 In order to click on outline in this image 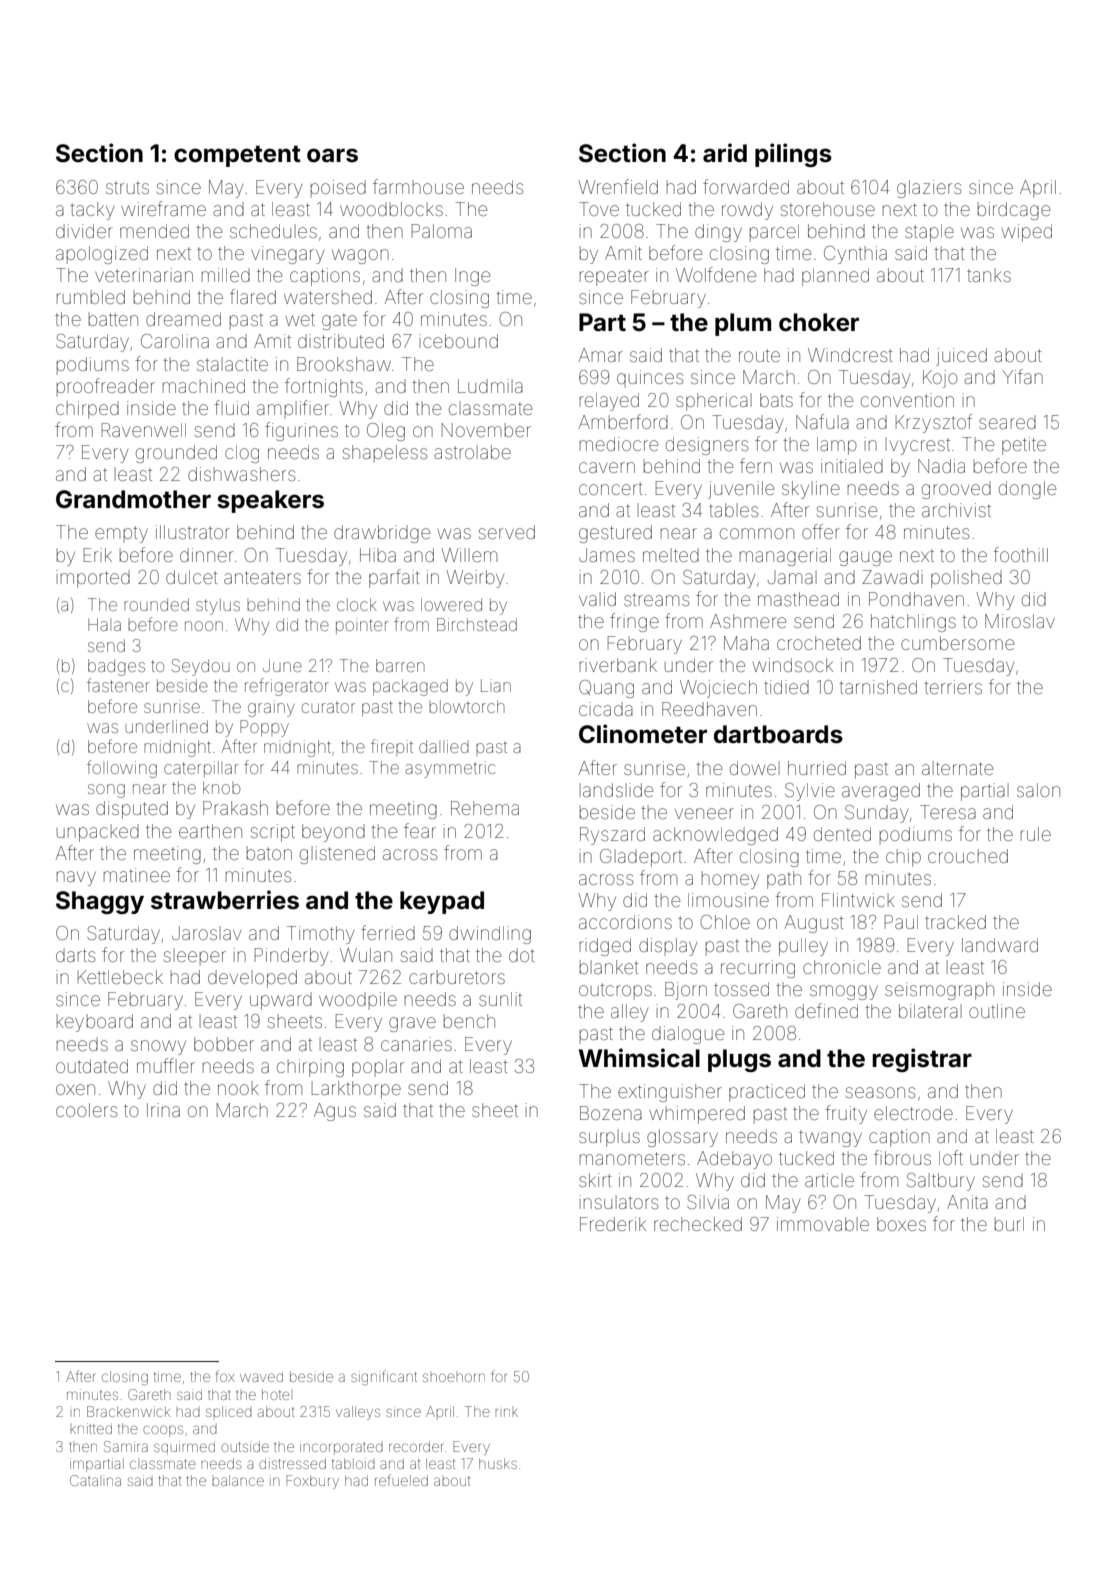, I will do `click(997, 1011)`.
